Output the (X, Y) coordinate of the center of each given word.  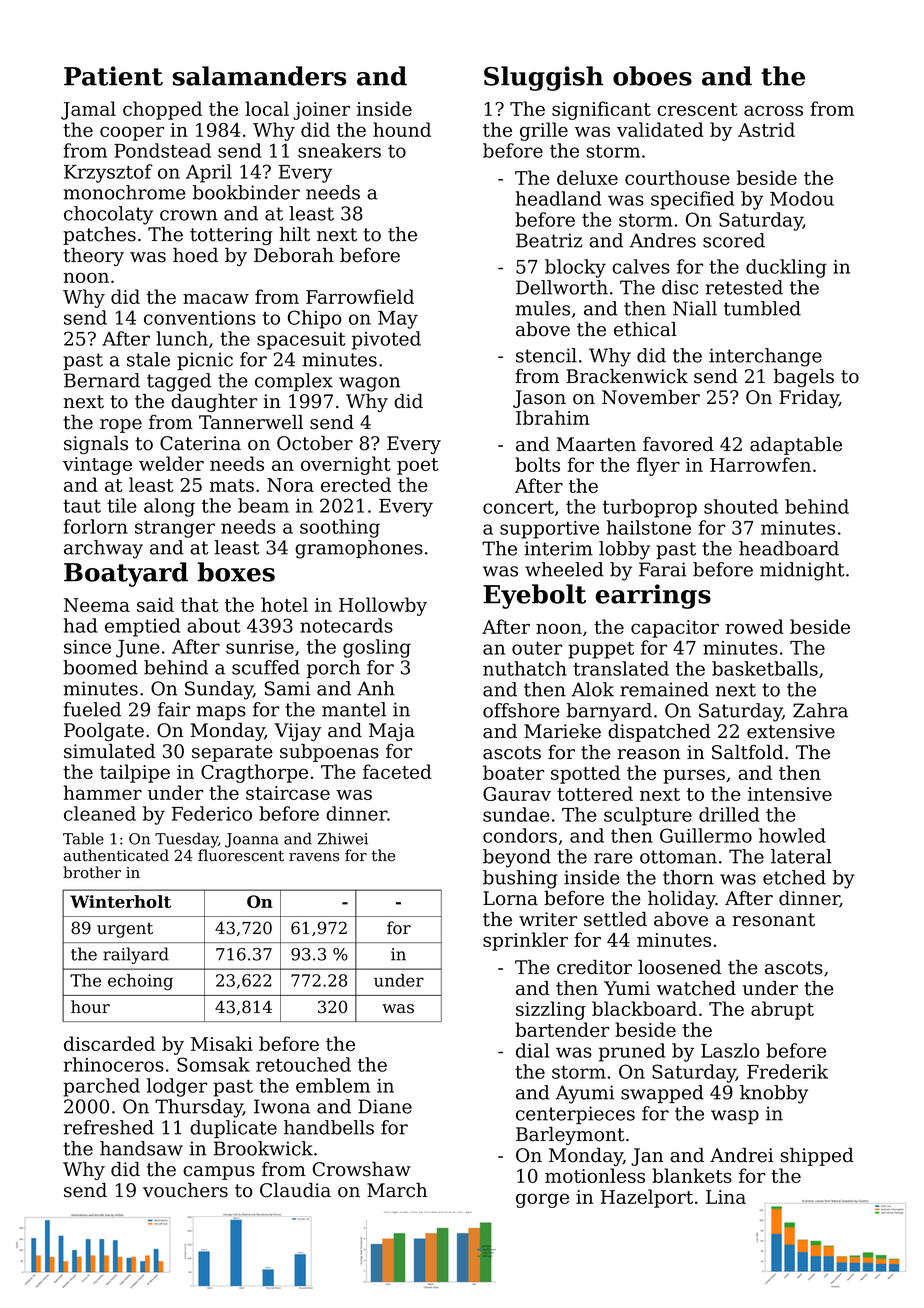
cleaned (100, 813)
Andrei (741, 1155)
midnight (802, 571)
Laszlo (730, 1050)
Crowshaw (362, 1169)
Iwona (282, 1106)
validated (660, 129)
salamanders (259, 76)
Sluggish (543, 78)
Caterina (200, 443)
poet (417, 466)
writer (548, 919)
